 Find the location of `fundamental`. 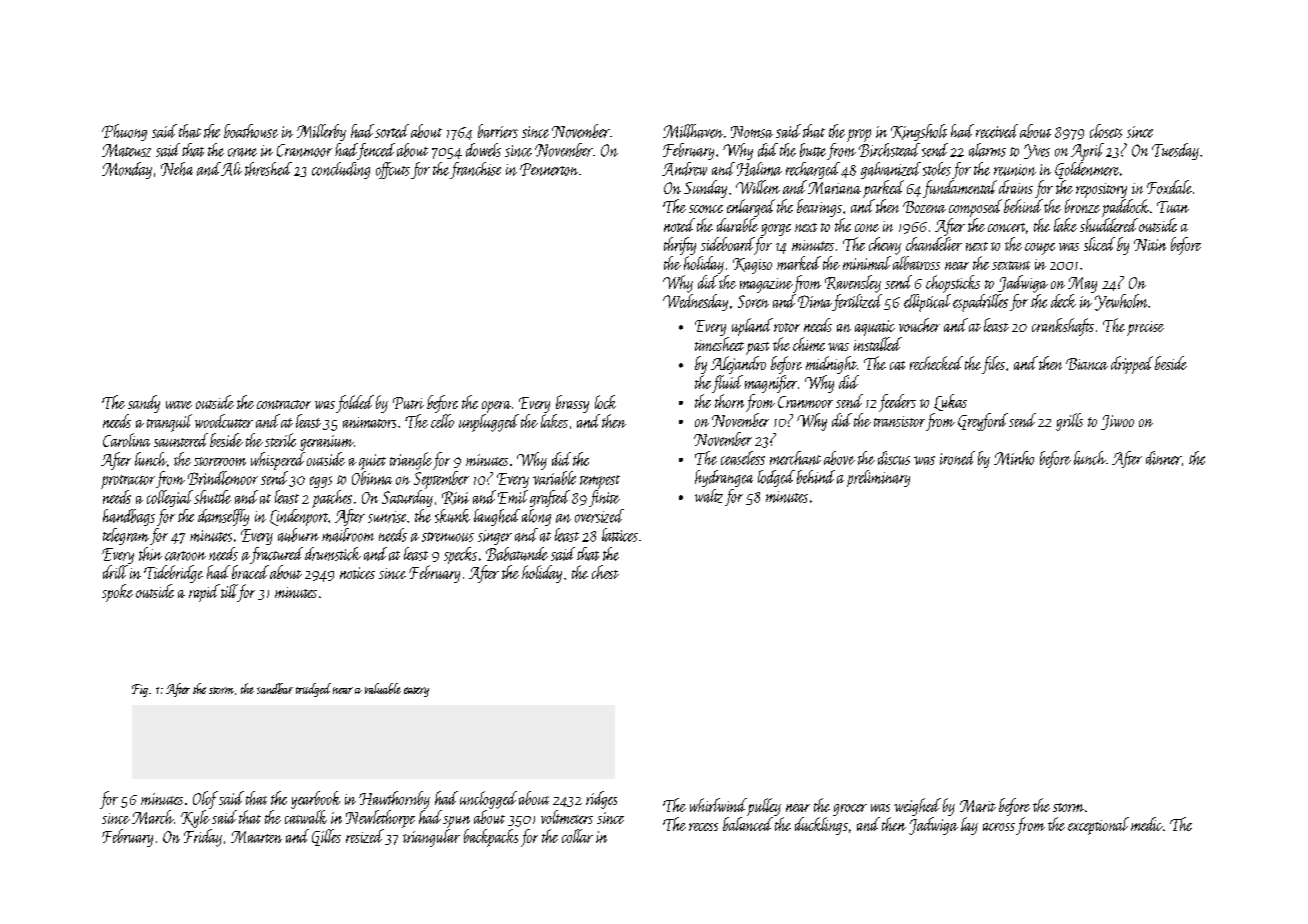

fundamental is located at coordinates (960, 189).
